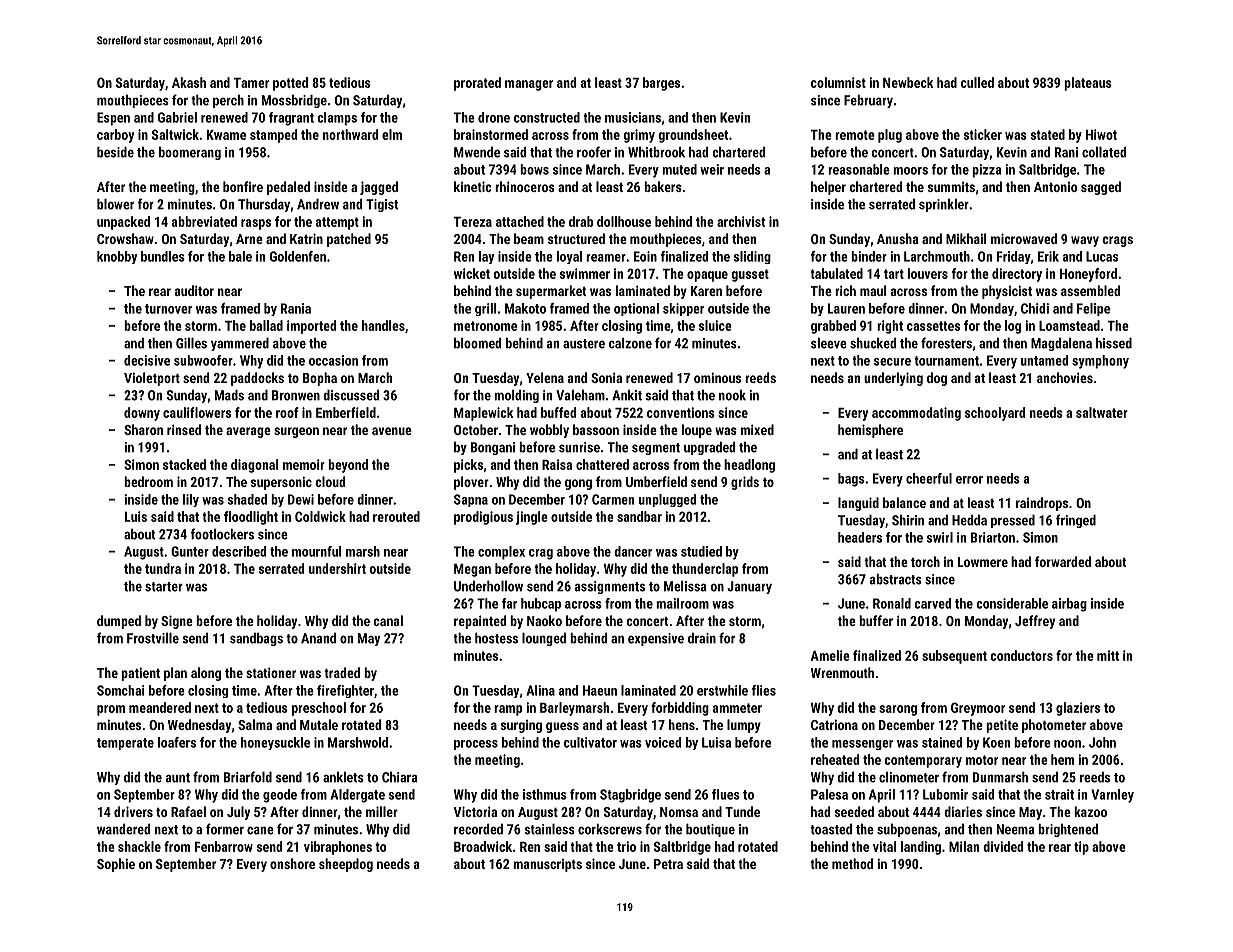 The image size is (1233, 952). Describe the element at coordinates (349, 240) in the screenshot. I see `patched` at that location.
